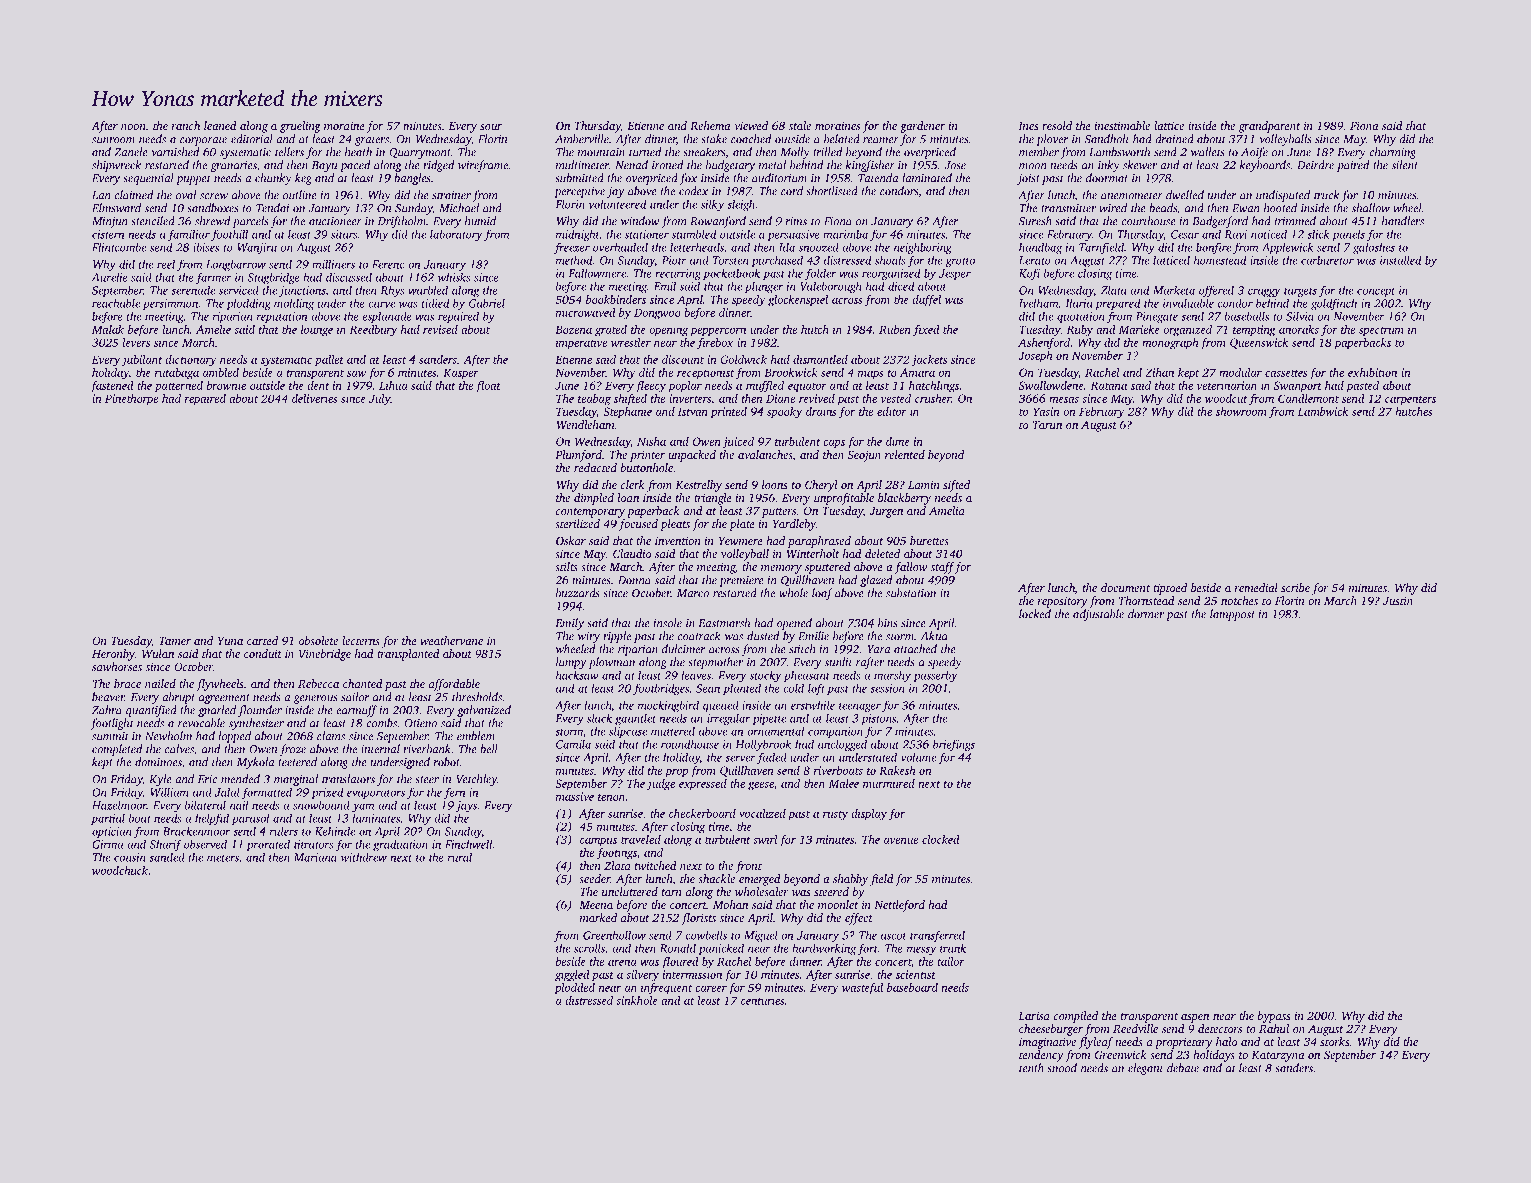  I want to click on sinkhole, so click(637, 1000).
